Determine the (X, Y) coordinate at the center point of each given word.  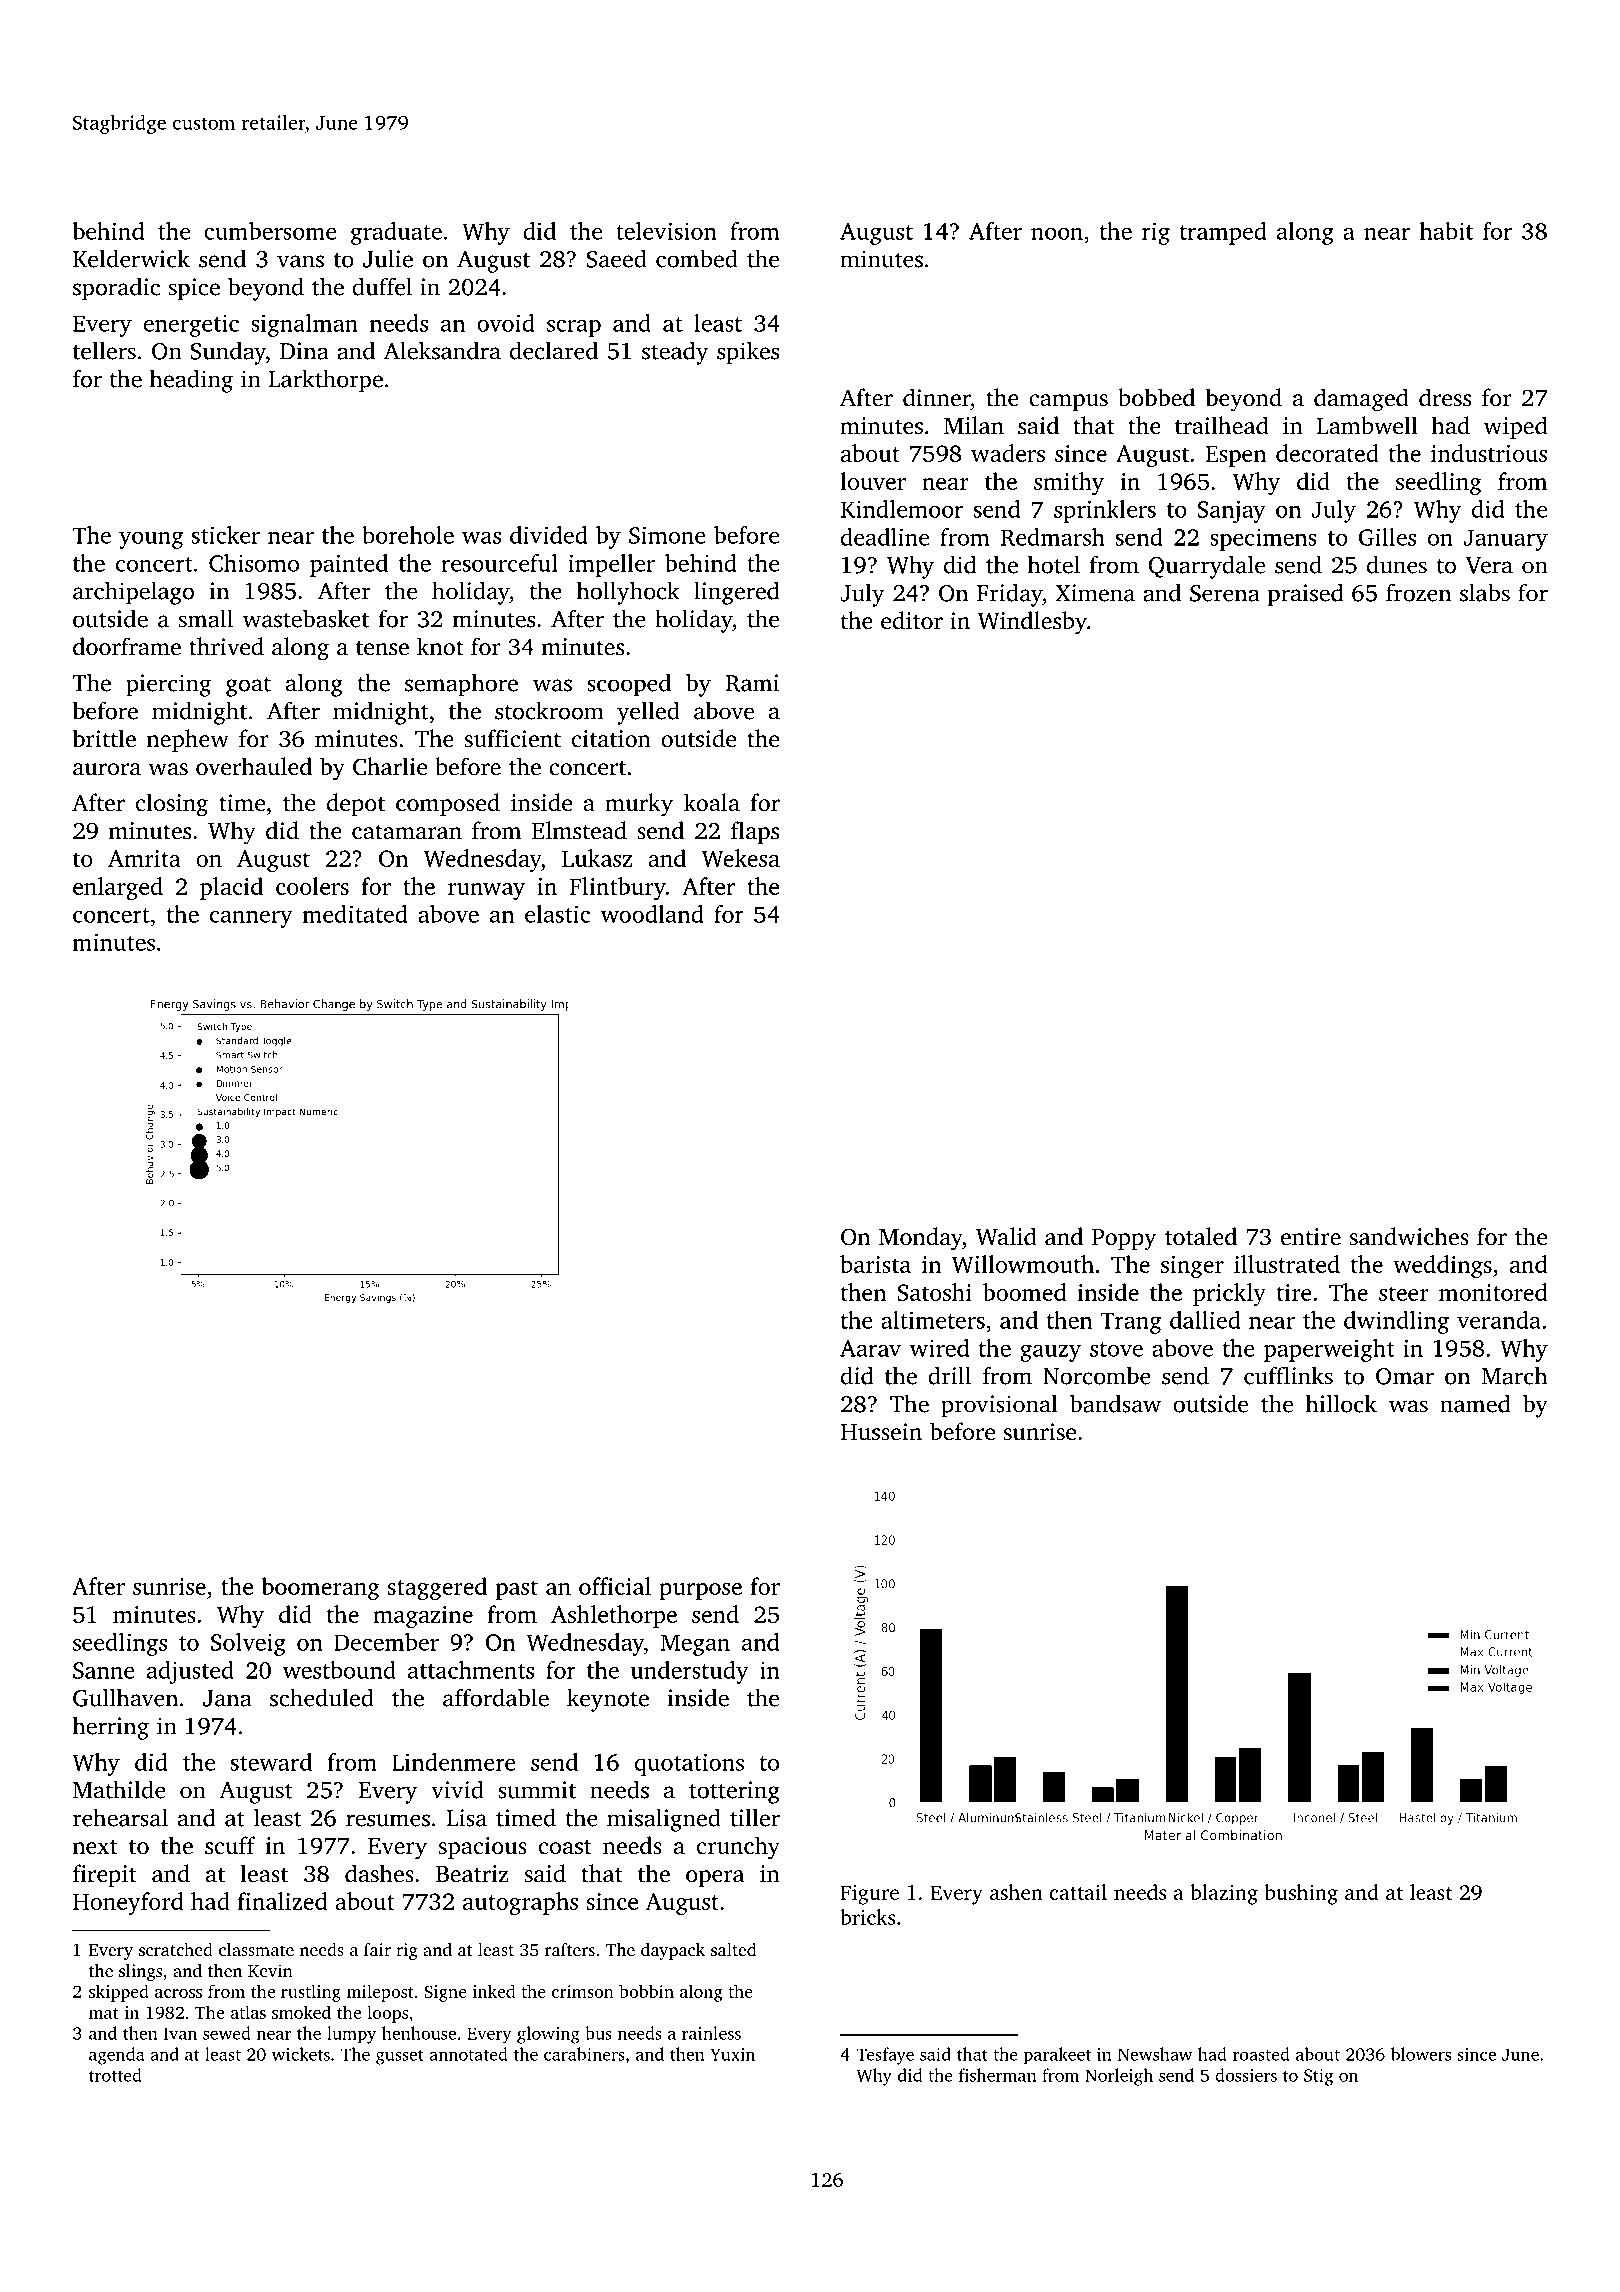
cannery (251, 919)
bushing (1301, 1894)
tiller (755, 1818)
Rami (752, 683)
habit (1446, 231)
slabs (1485, 592)
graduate (396, 233)
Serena (1225, 593)
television (666, 231)
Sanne (104, 1670)
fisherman (998, 2075)
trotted (115, 2075)
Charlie (390, 766)
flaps (755, 832)
